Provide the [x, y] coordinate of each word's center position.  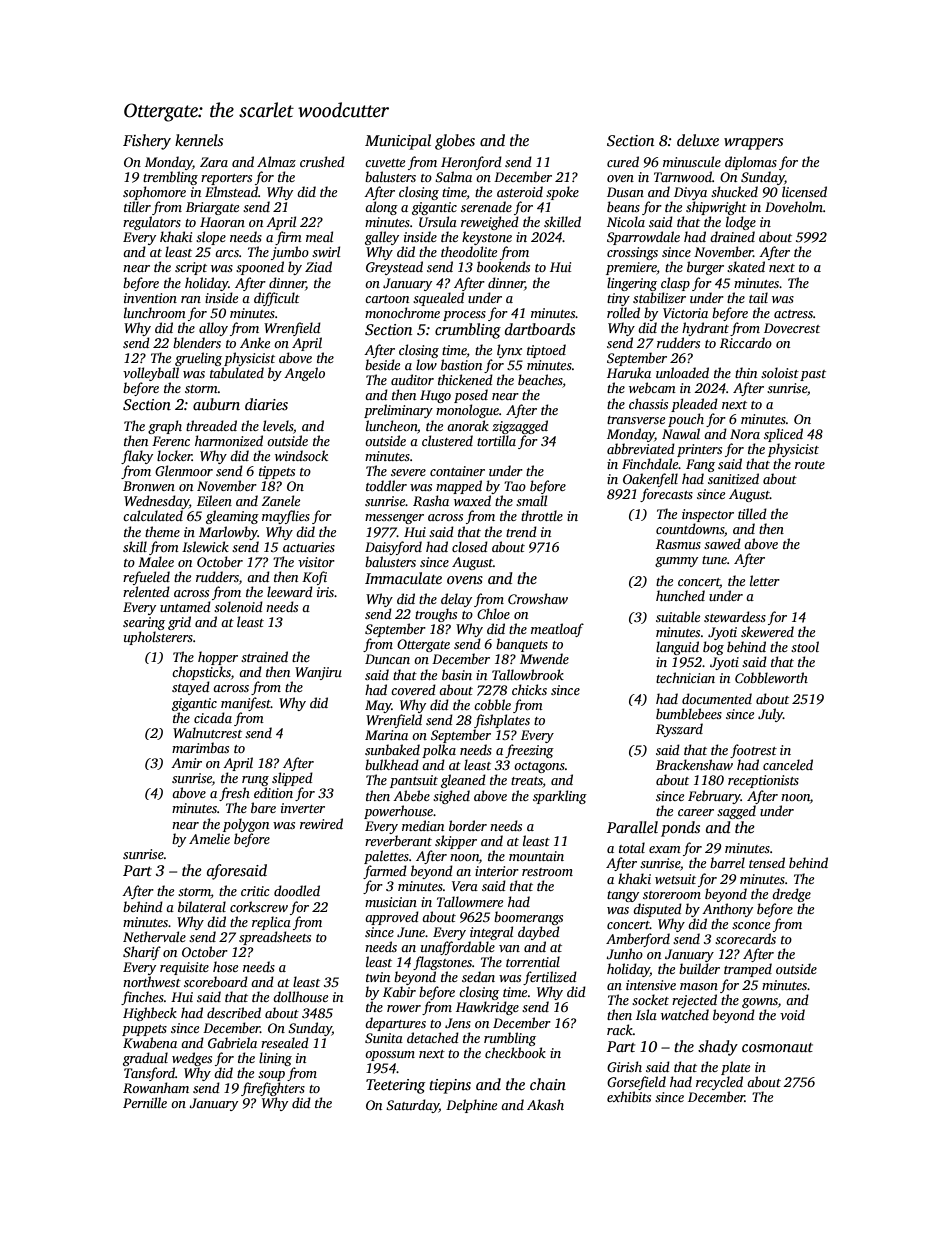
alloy [213, 329]
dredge [791, 895]
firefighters [273, 1089]
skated [746, 266]
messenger [394, 519]
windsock [301, 455]
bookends [503, 266]
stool [805, 646]
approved [392, 918]
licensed [804, 191]
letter [765, 580]
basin [457, 674]
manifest [246, 704]
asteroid [520, 191]
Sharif [142, 953]
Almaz [276, 161]
